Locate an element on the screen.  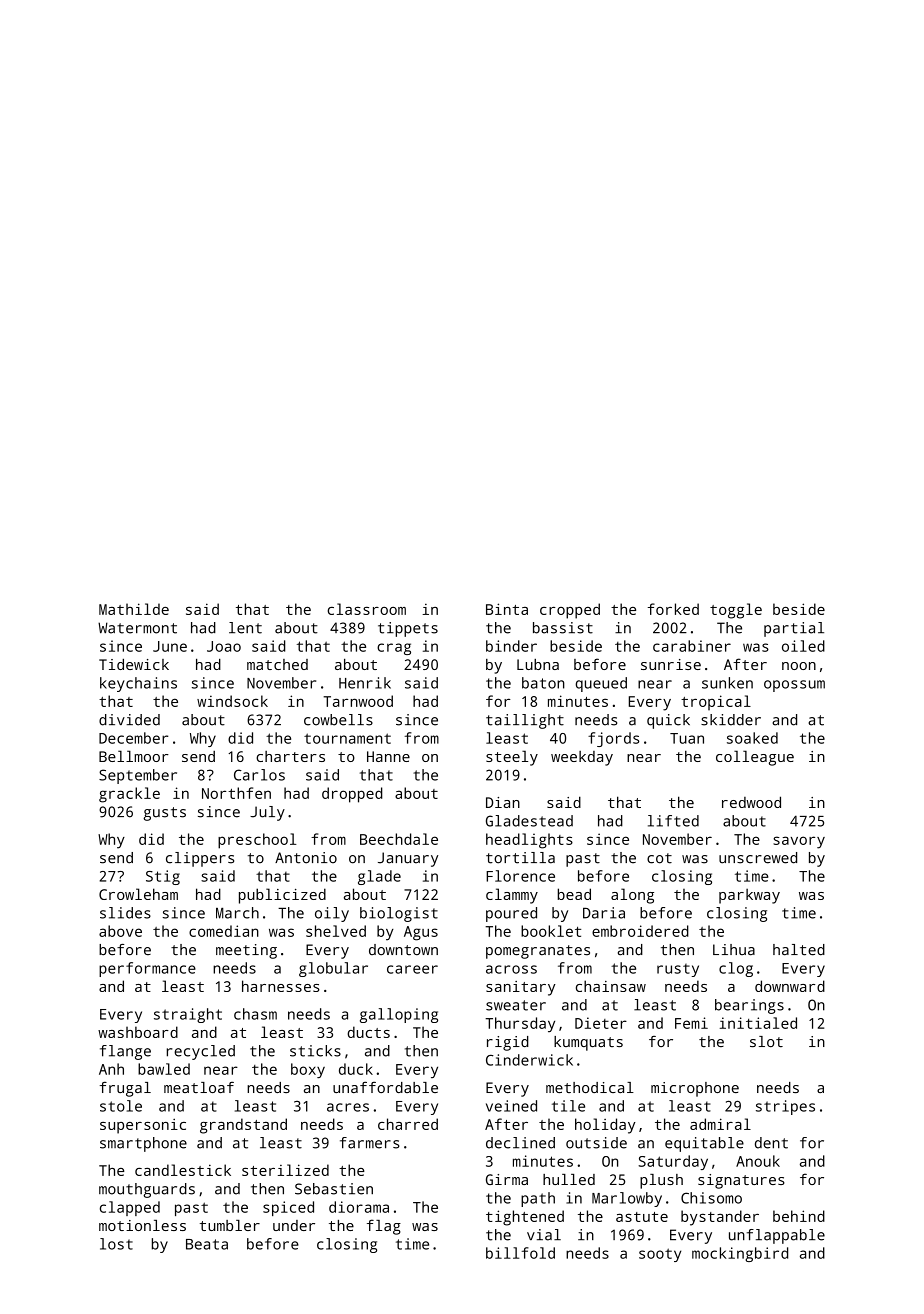
slot is located at coordinates (766, 1041).
